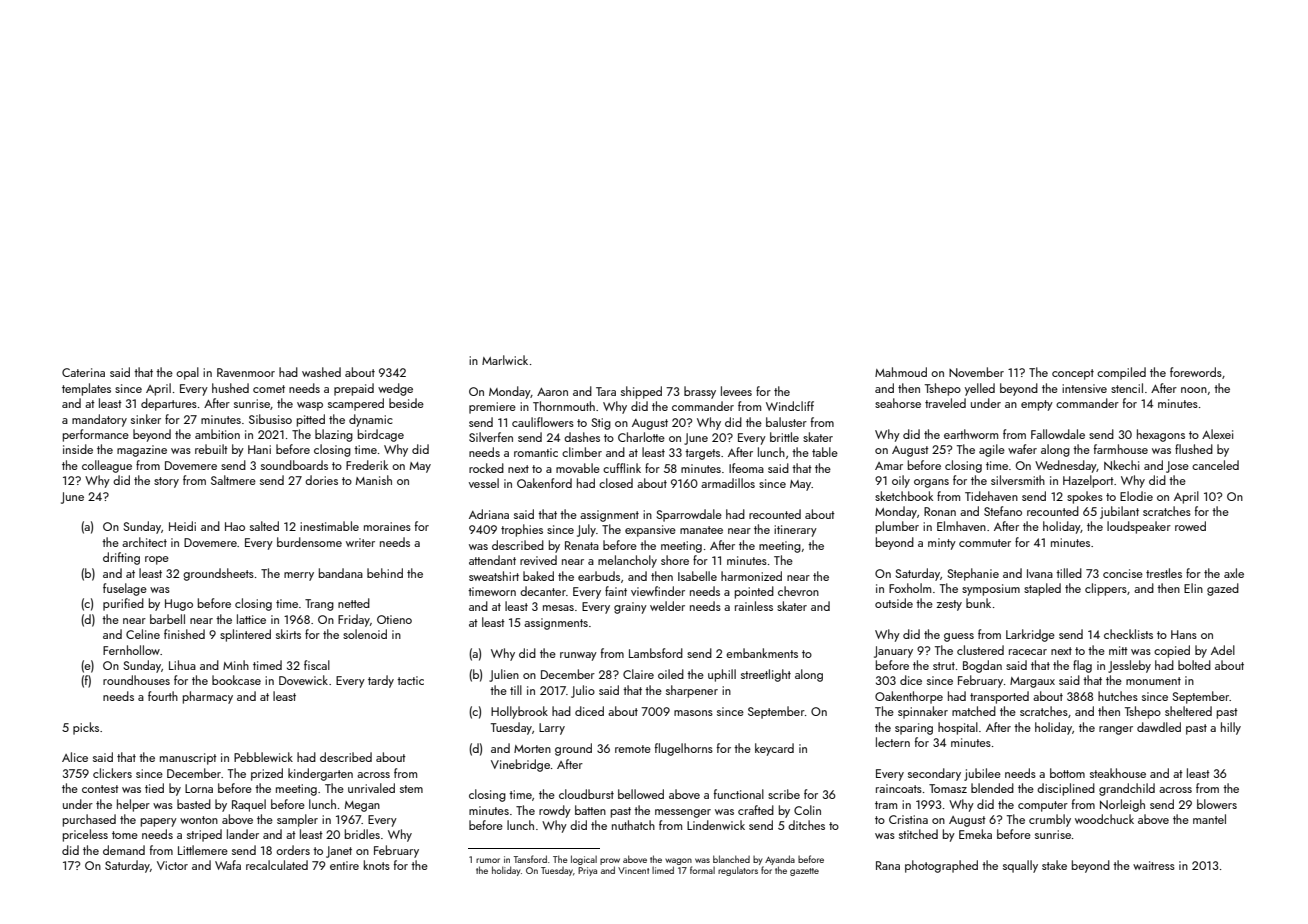  Describe the element at coordinates (362, 834) in the page. I see `bridles` at that location.
